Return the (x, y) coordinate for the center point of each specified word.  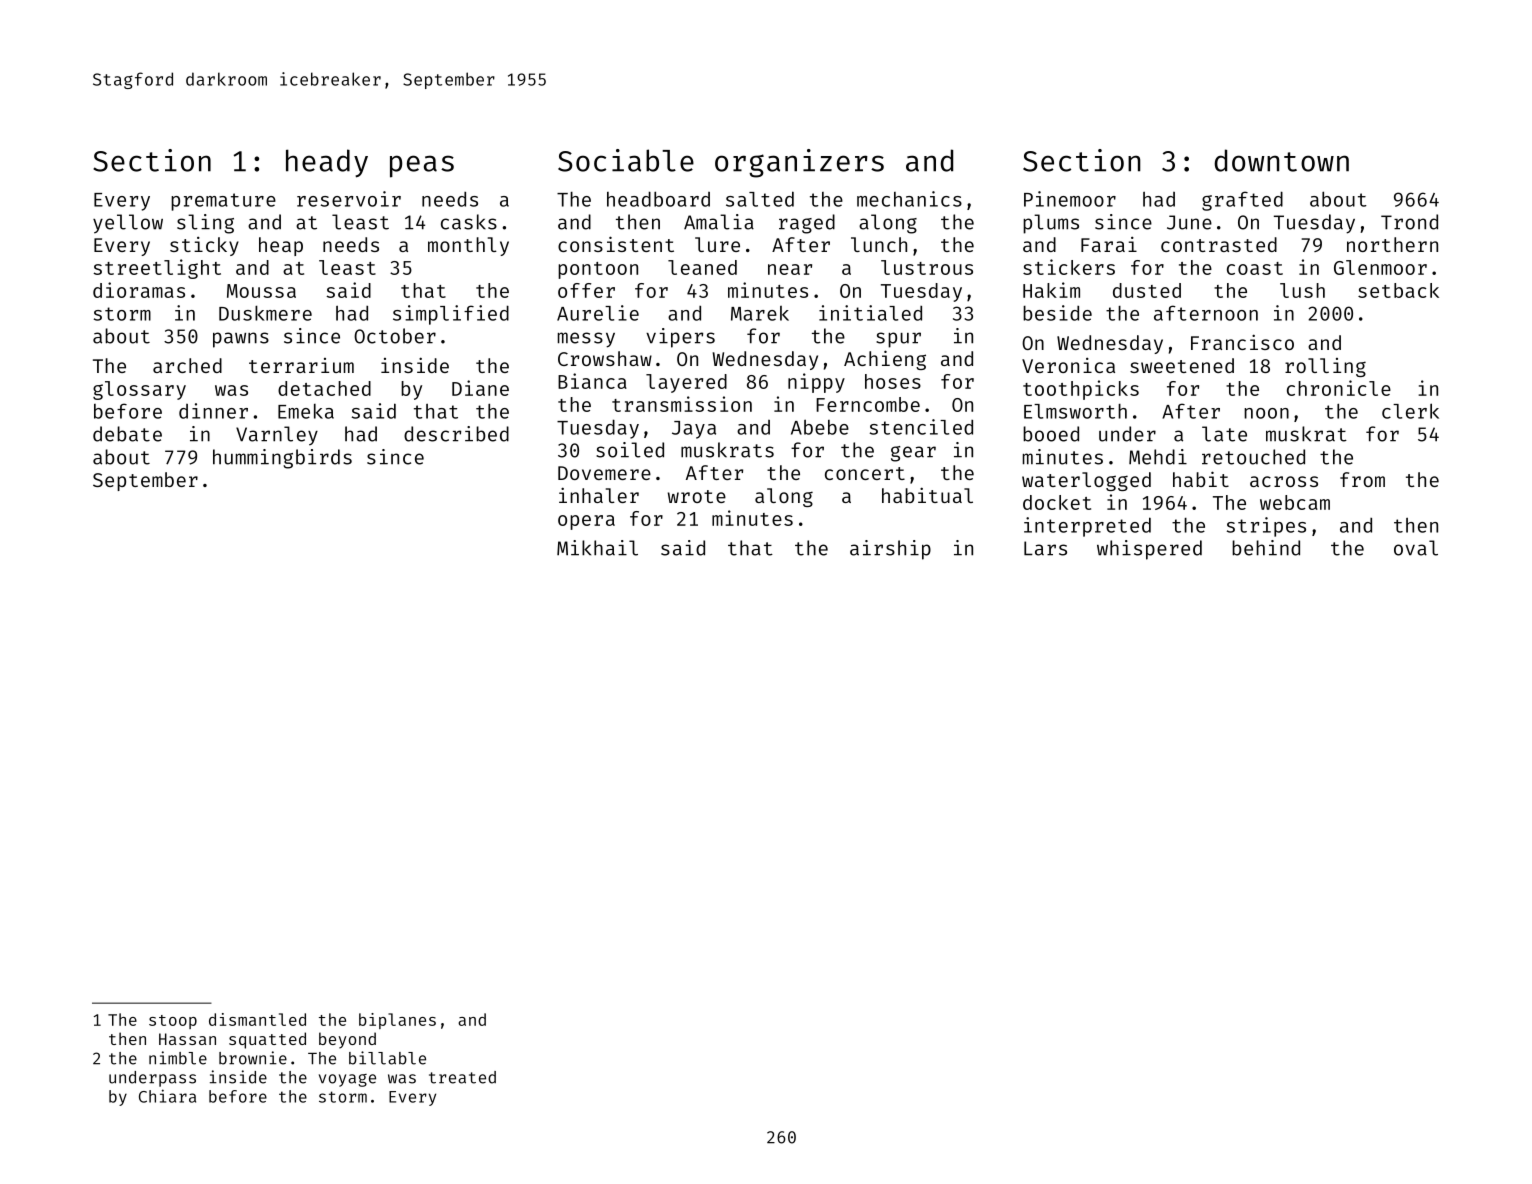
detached (324, 388)
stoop (173, 1022)
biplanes (397, 1021)
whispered (1149, 550)
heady (327, 163)
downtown (1281, 160)
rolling (1325, 367)
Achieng (885, 360)
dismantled (257, 1019)
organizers (799, 163)
